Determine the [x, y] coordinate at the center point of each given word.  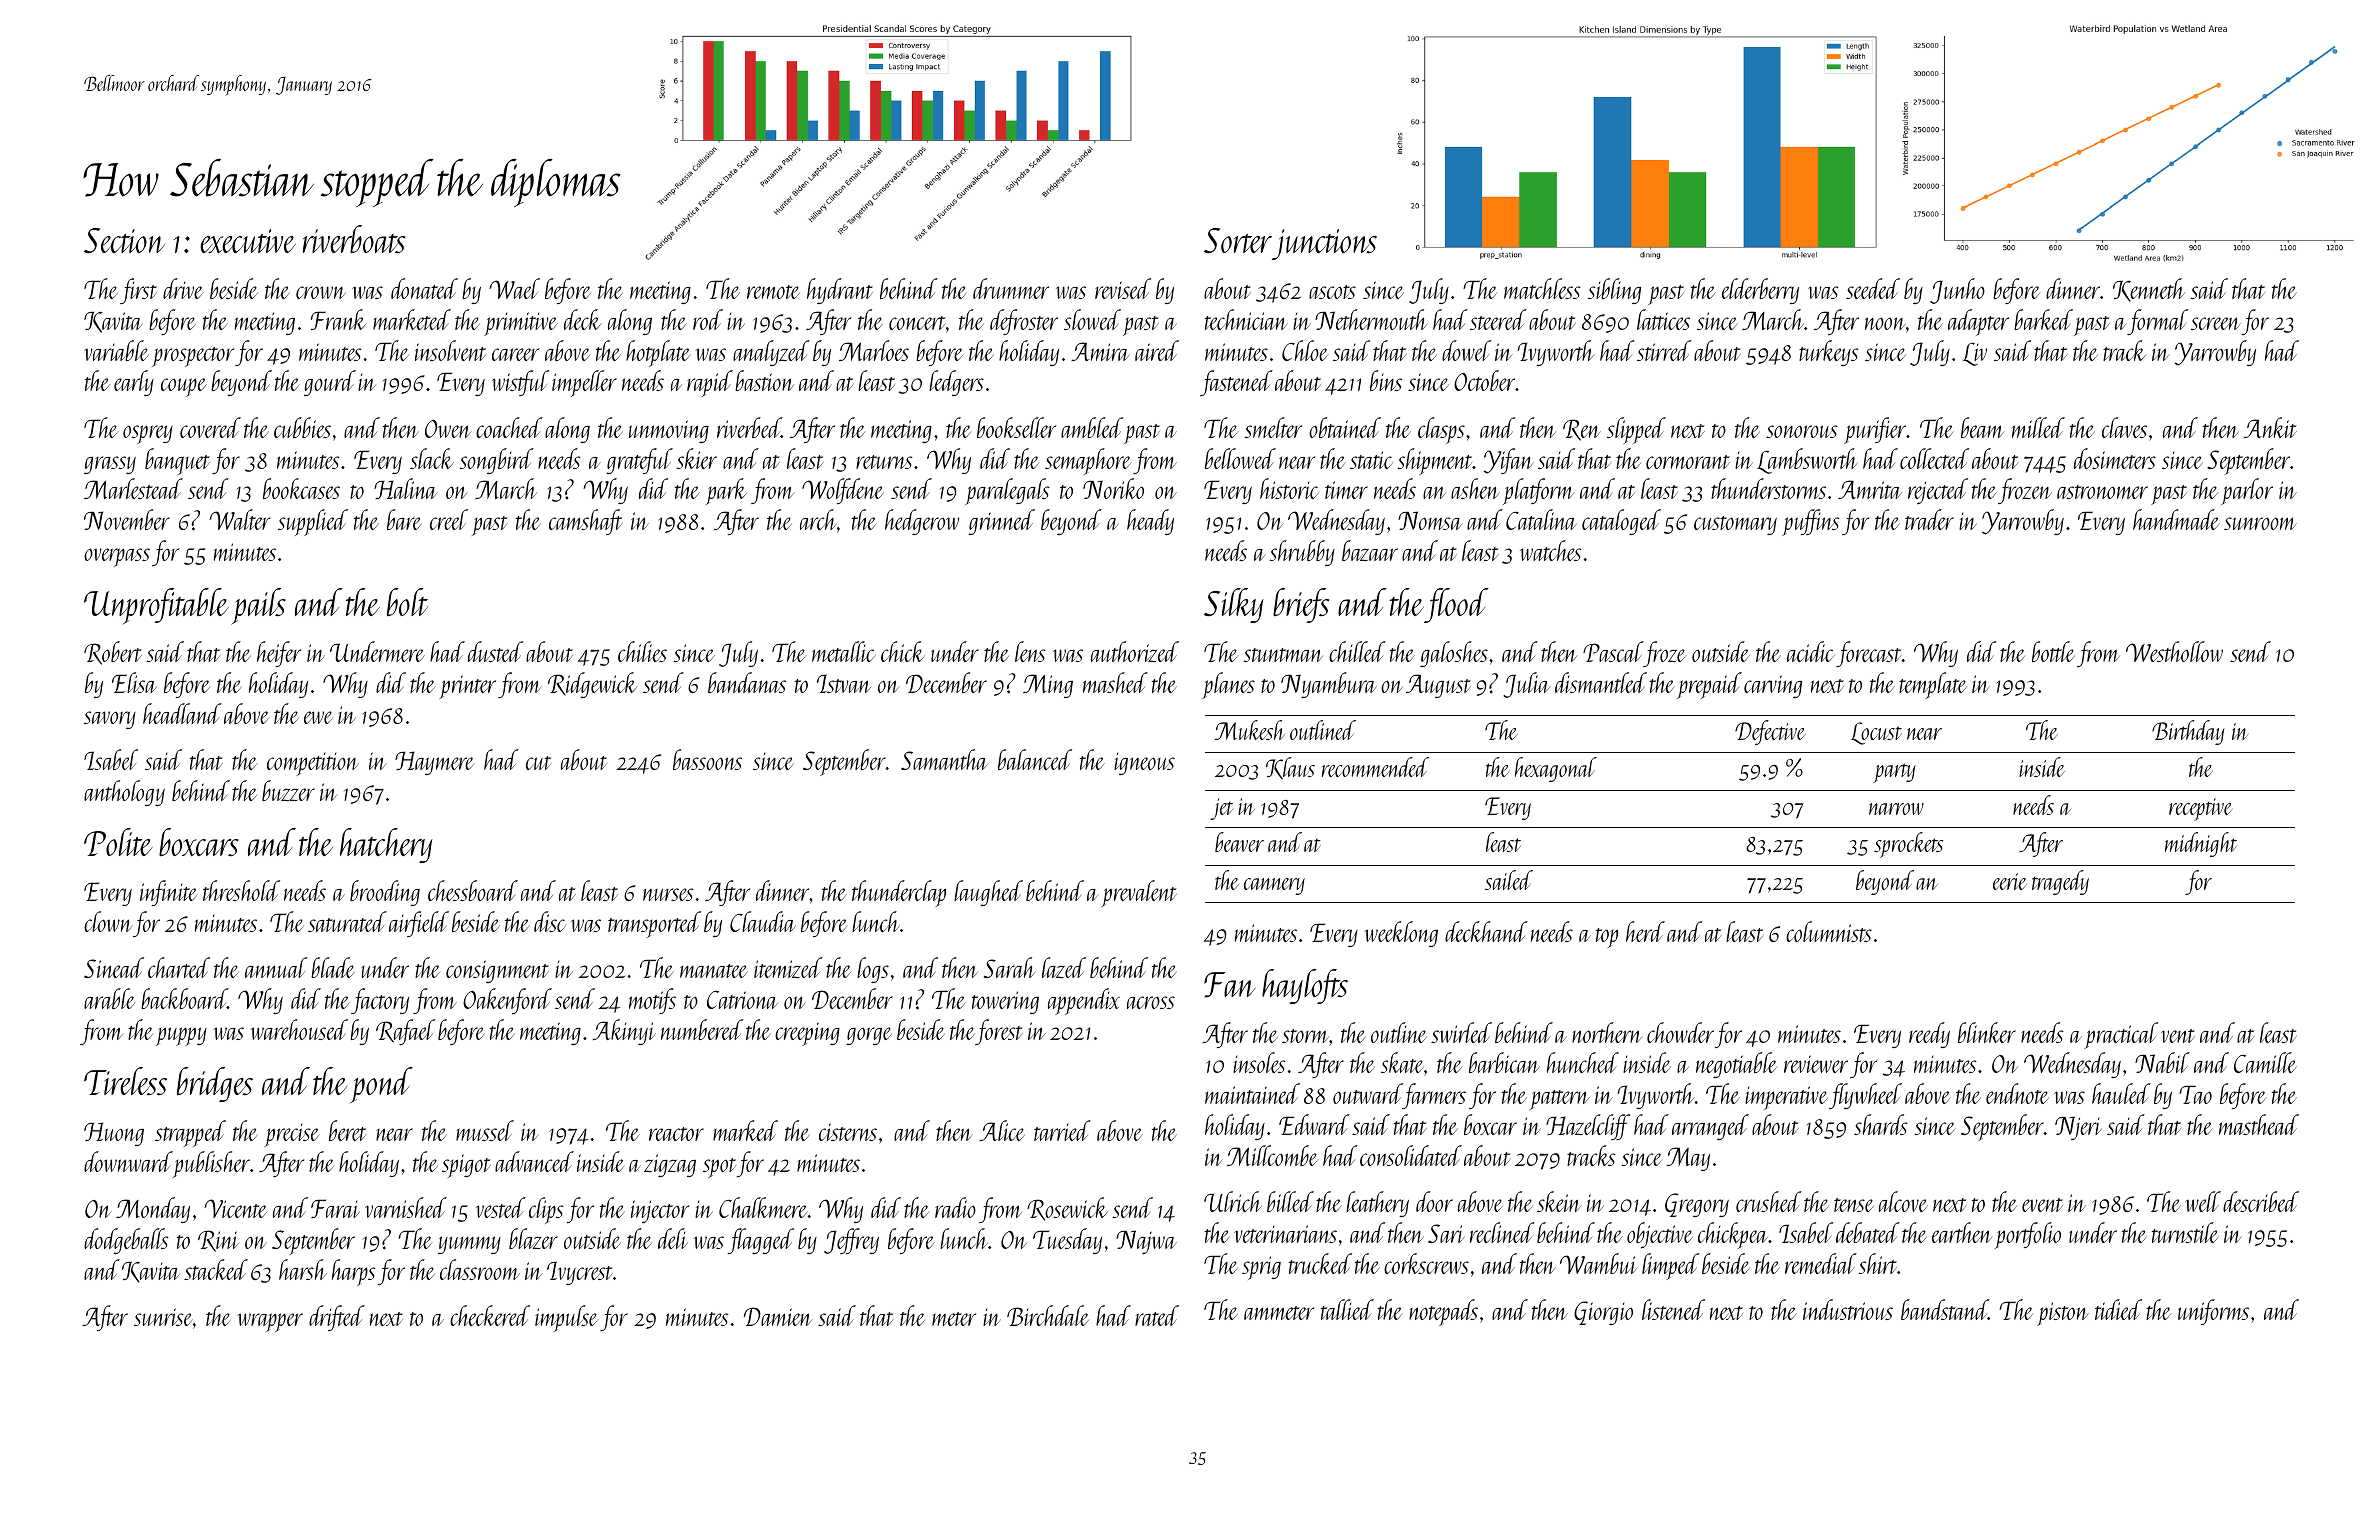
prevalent [1139, 893]
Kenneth [2149, 290]
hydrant [840, 291]
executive [248, 241]
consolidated [1411, 1155]
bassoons [707, 759]
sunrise [163, 1317]
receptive [2200, 809]
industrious [1848, 1309]
